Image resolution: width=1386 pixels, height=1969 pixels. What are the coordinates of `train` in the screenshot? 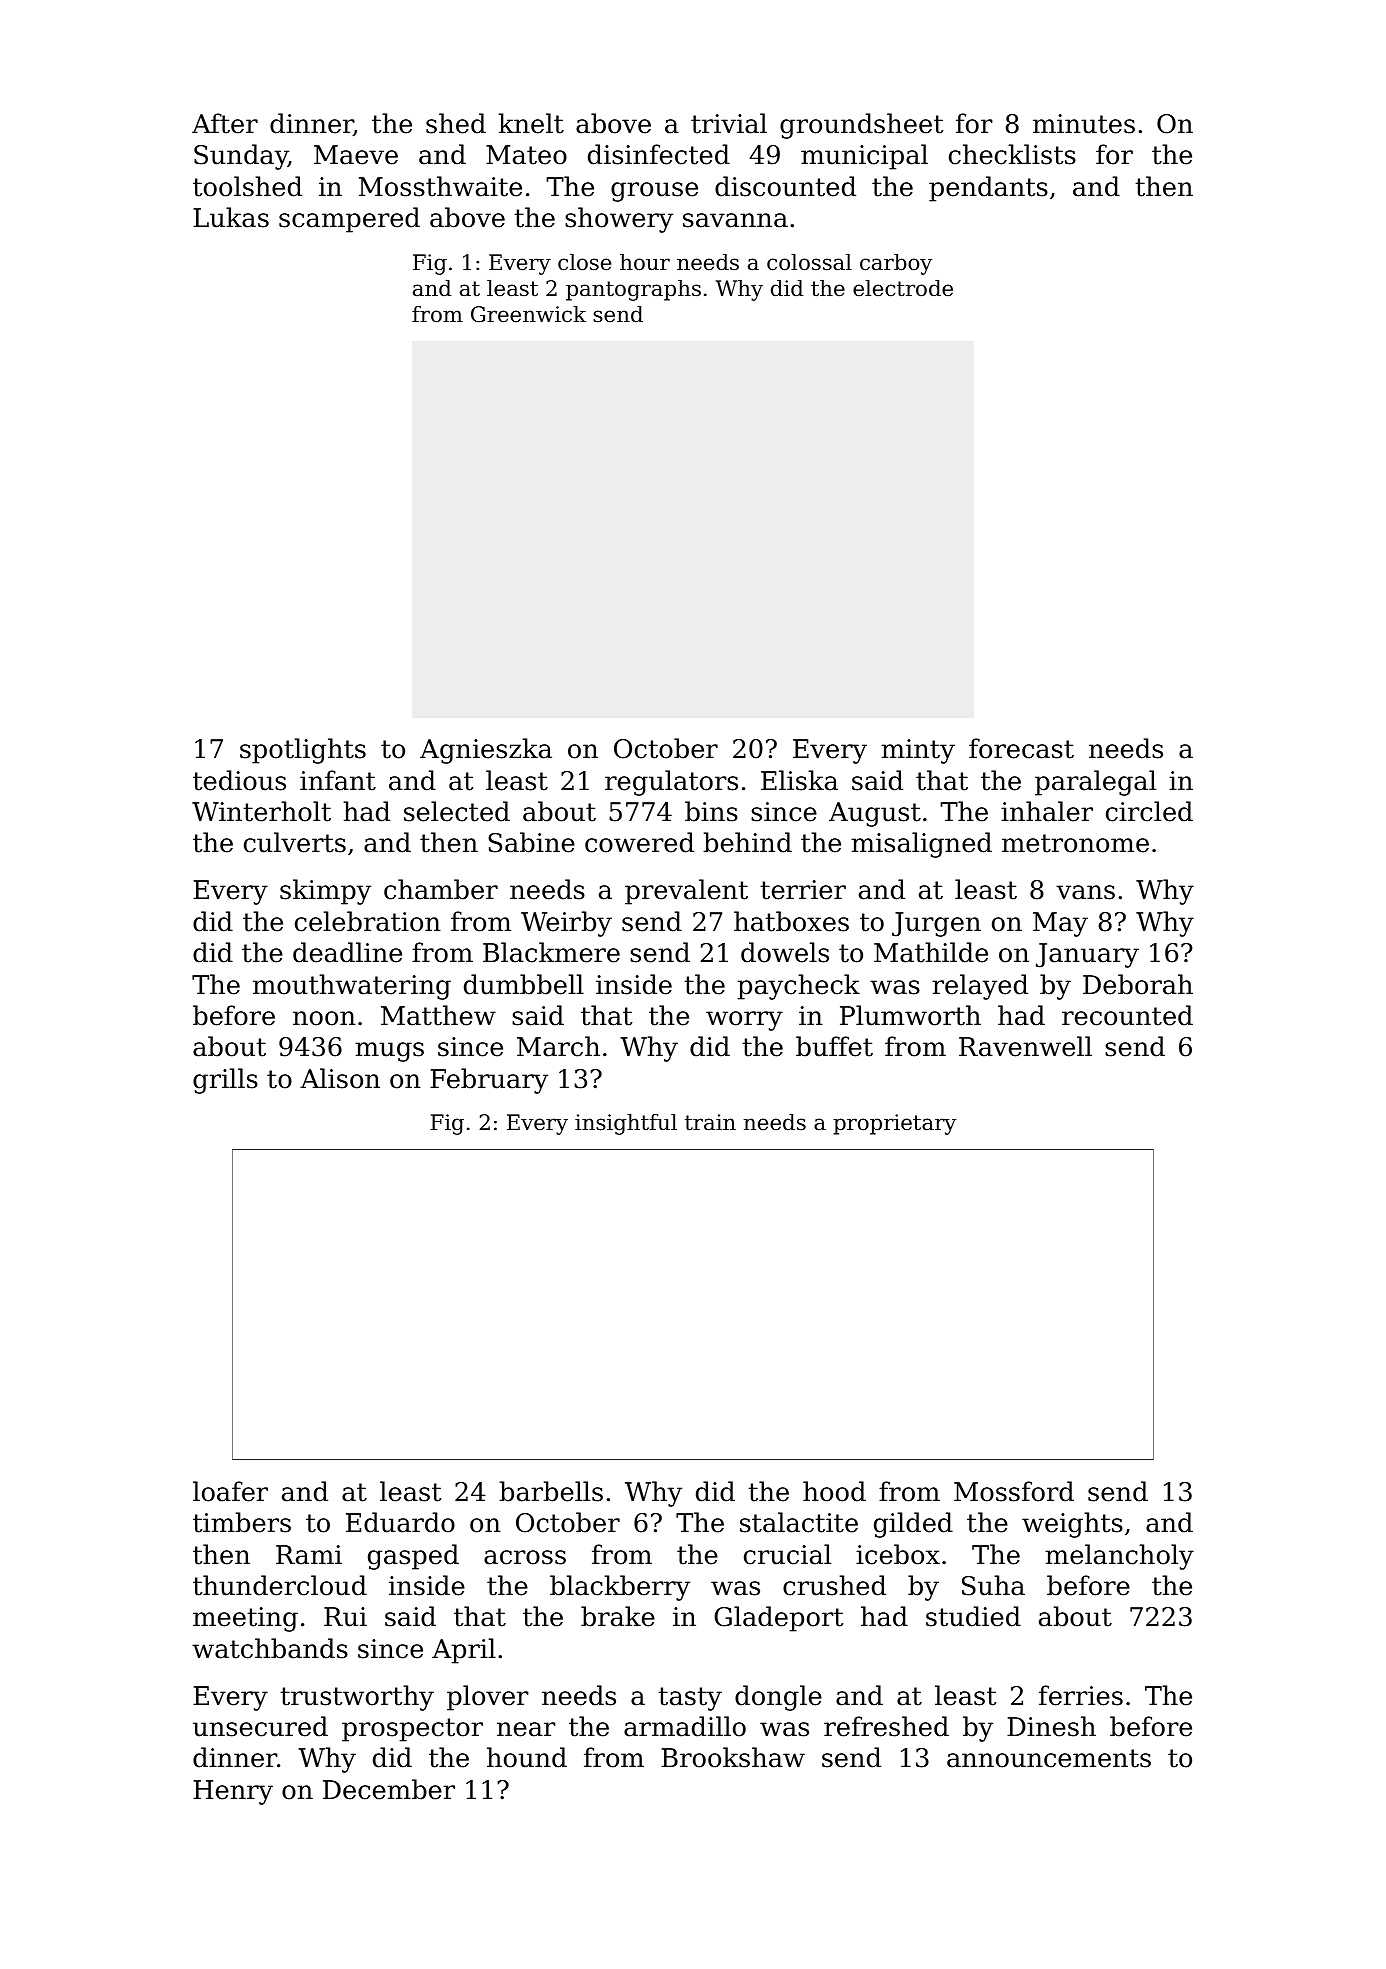 It's located at (710, 1122).
